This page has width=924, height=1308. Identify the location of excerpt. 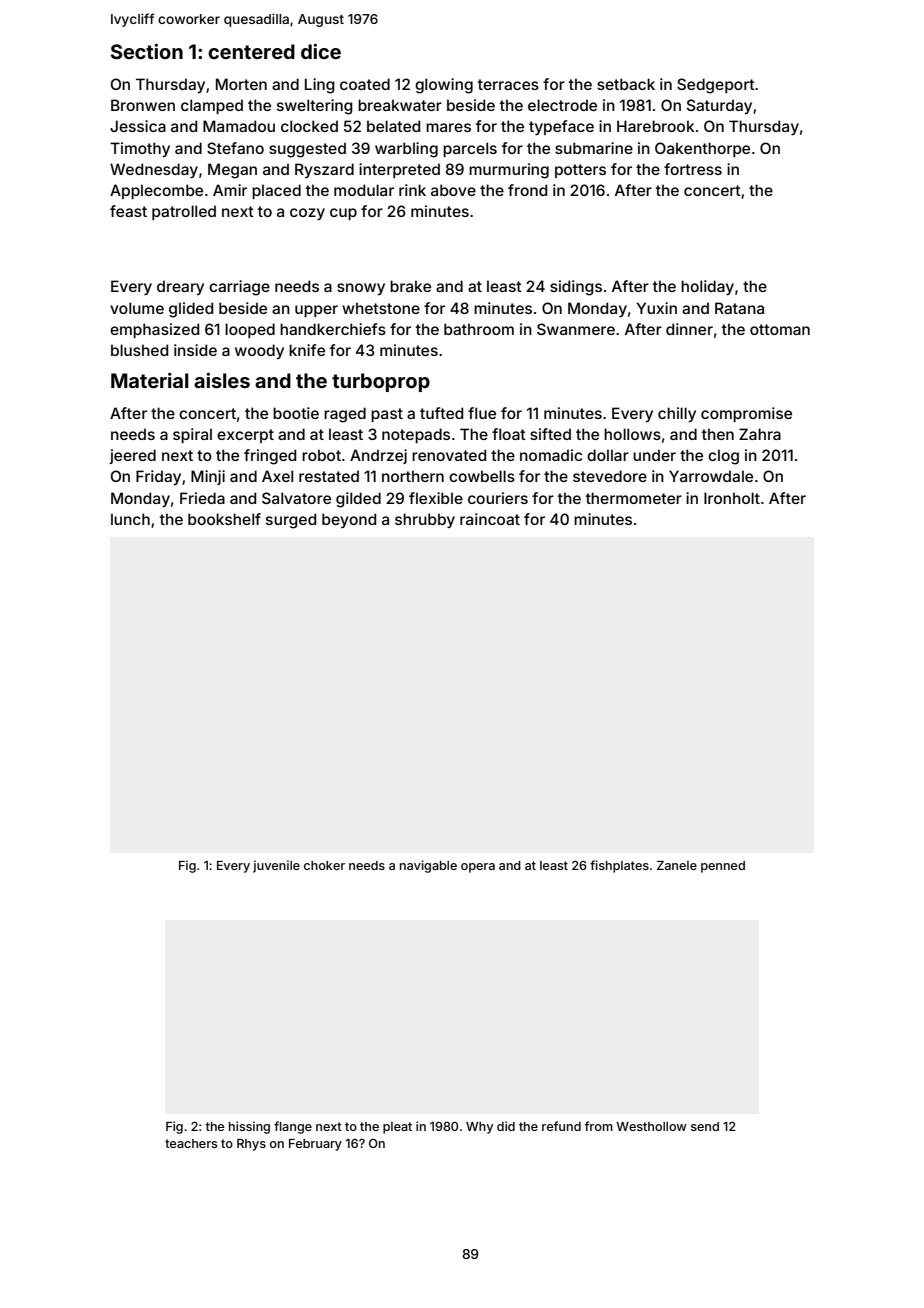
(245, 436).
